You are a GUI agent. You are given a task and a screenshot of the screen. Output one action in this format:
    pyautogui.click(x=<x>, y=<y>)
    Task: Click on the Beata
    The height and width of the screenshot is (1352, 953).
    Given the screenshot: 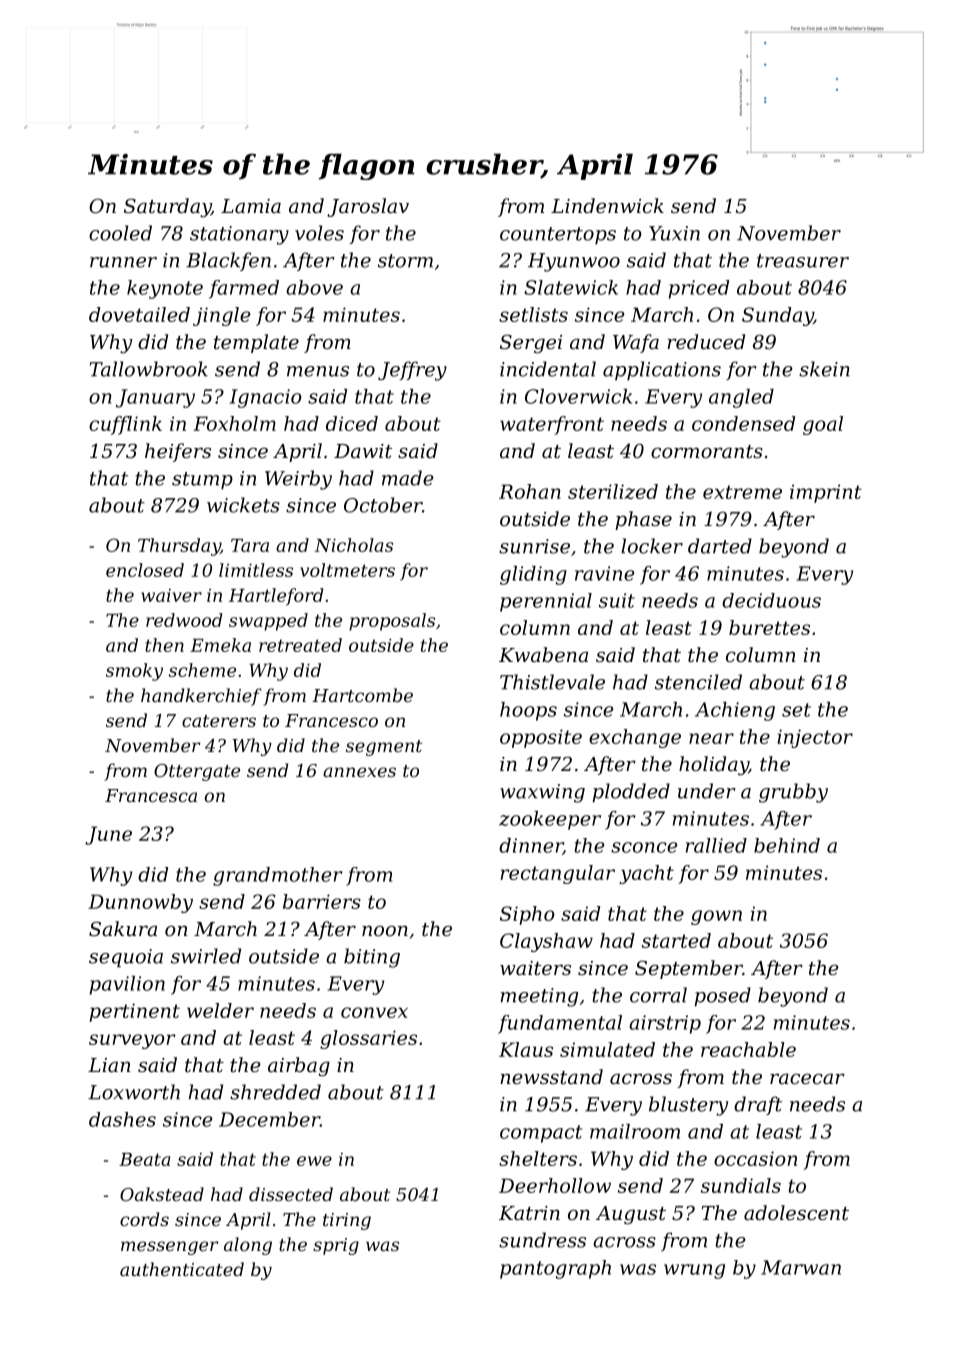 What is the action you would take?
    pyautogui.click(x=144, y=1159)
